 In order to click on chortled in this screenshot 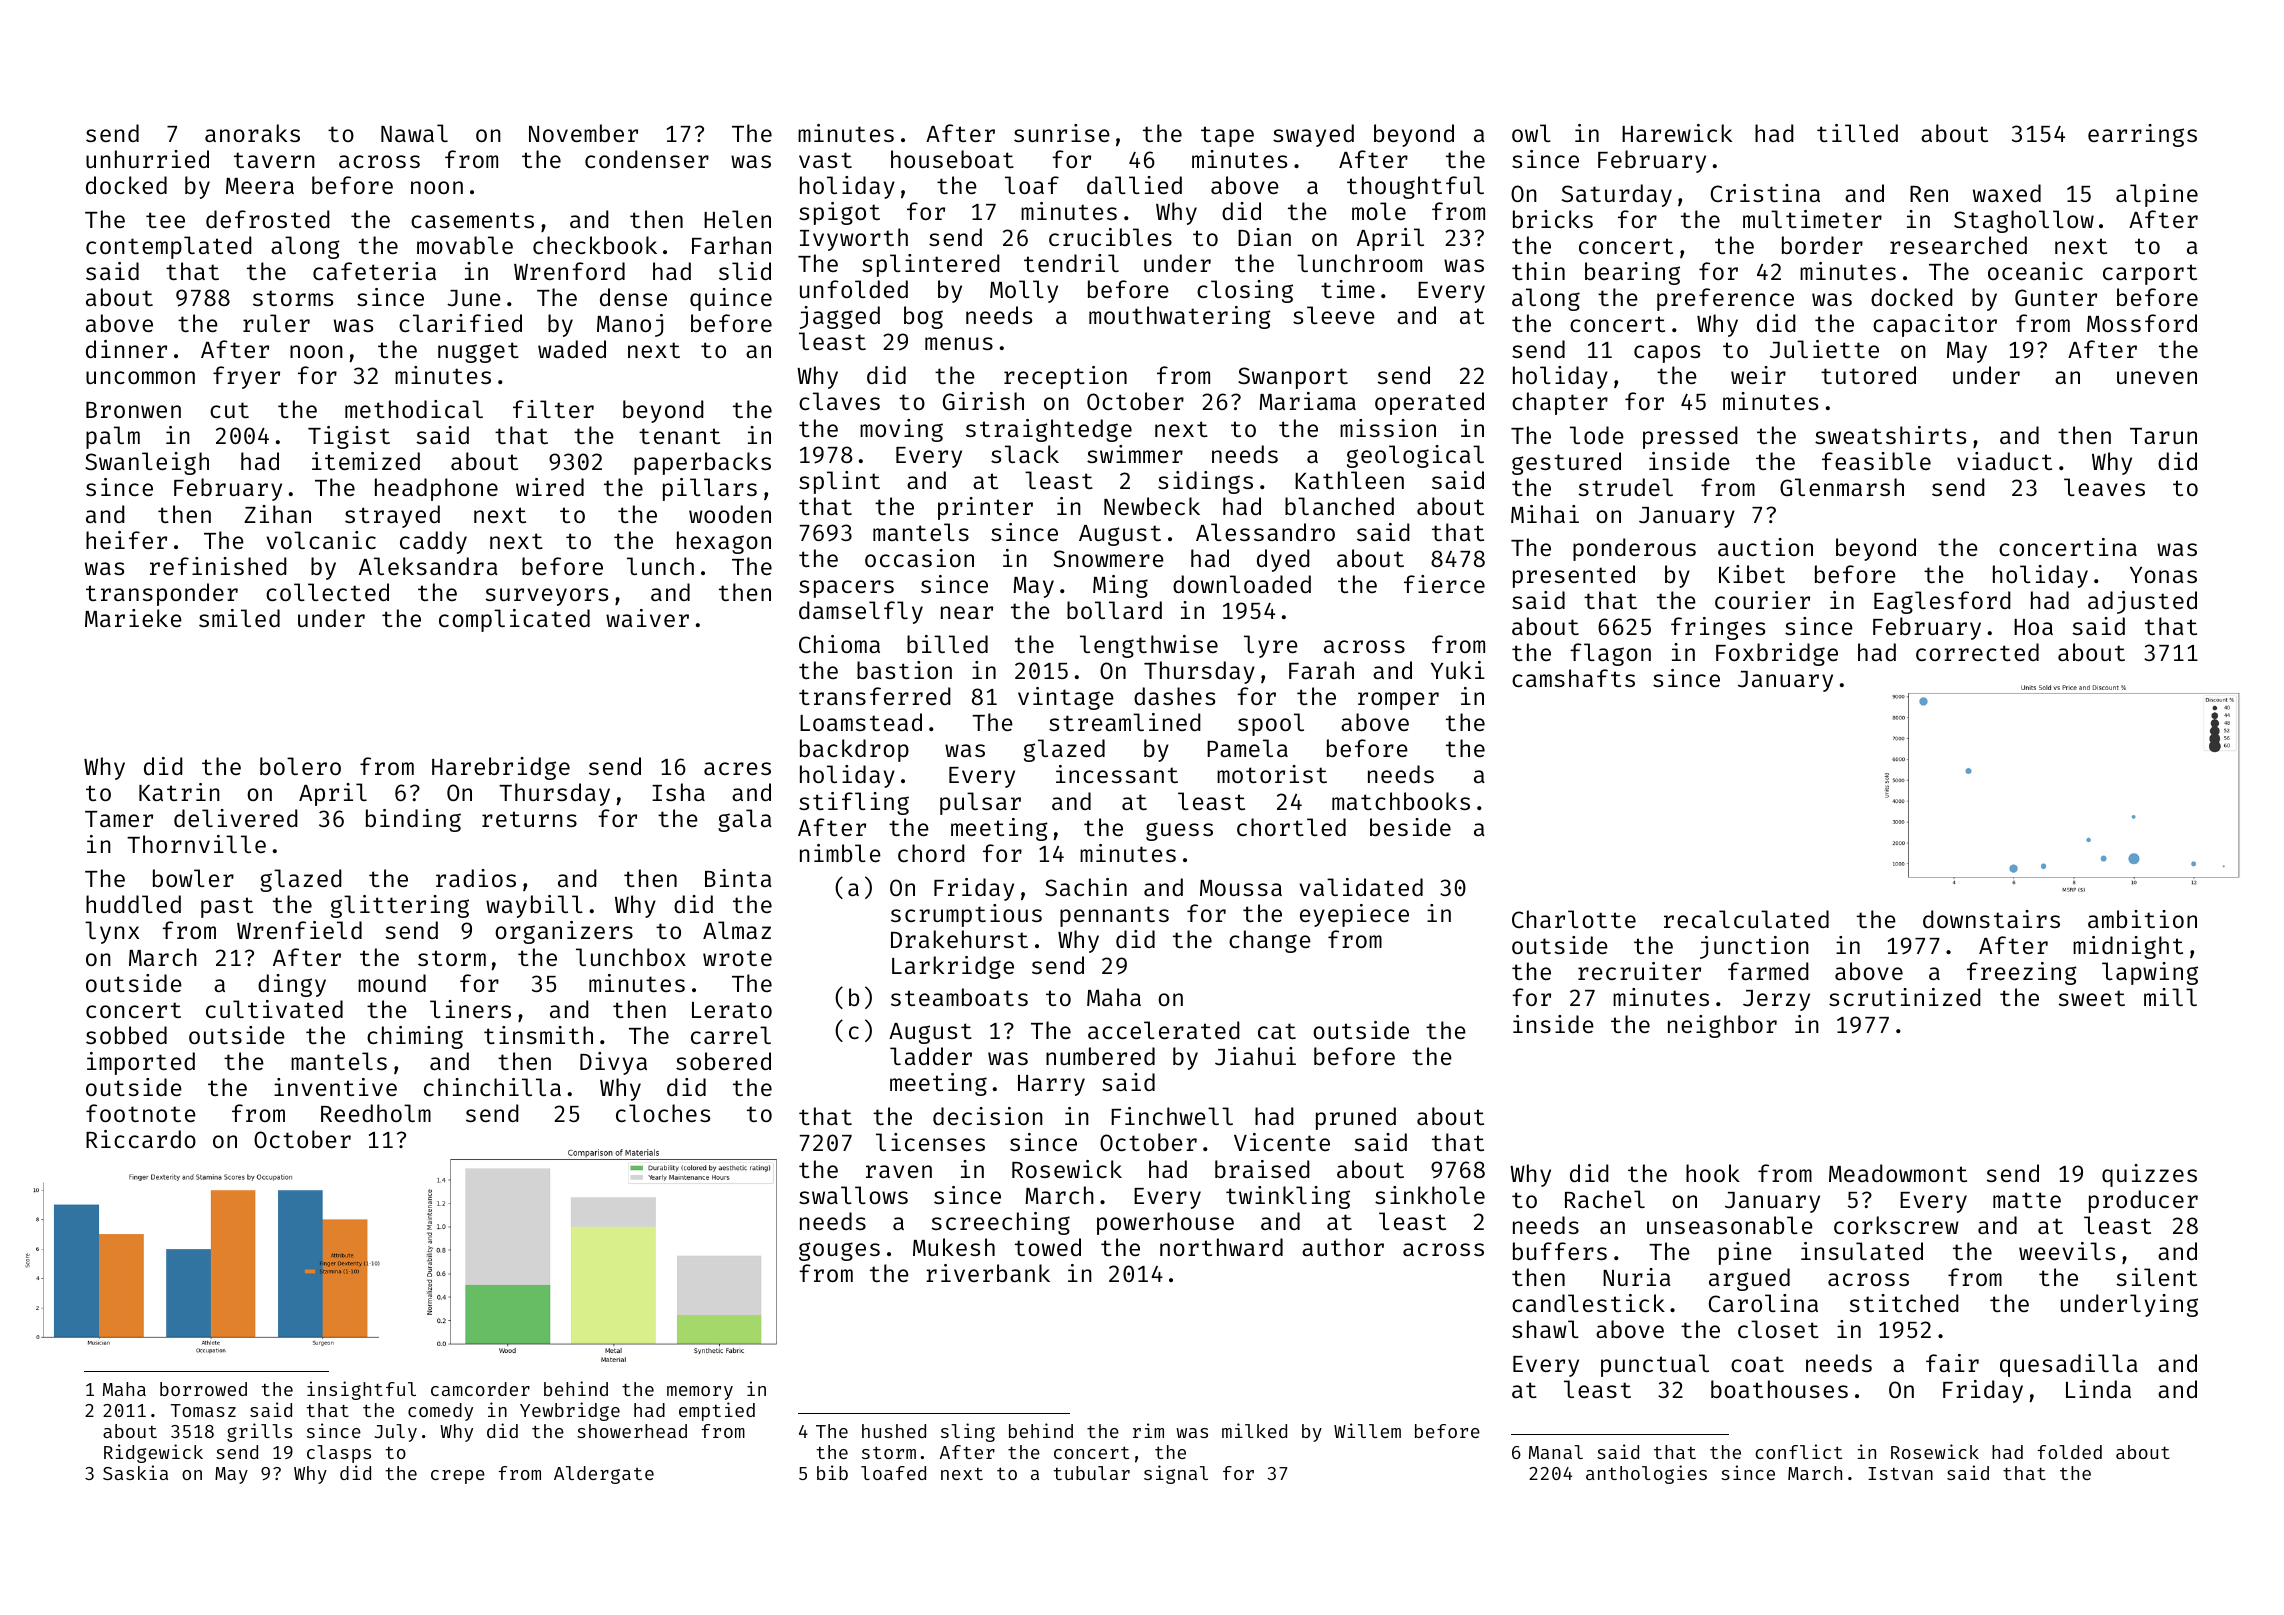, I will do `click(1291, 827)`.
